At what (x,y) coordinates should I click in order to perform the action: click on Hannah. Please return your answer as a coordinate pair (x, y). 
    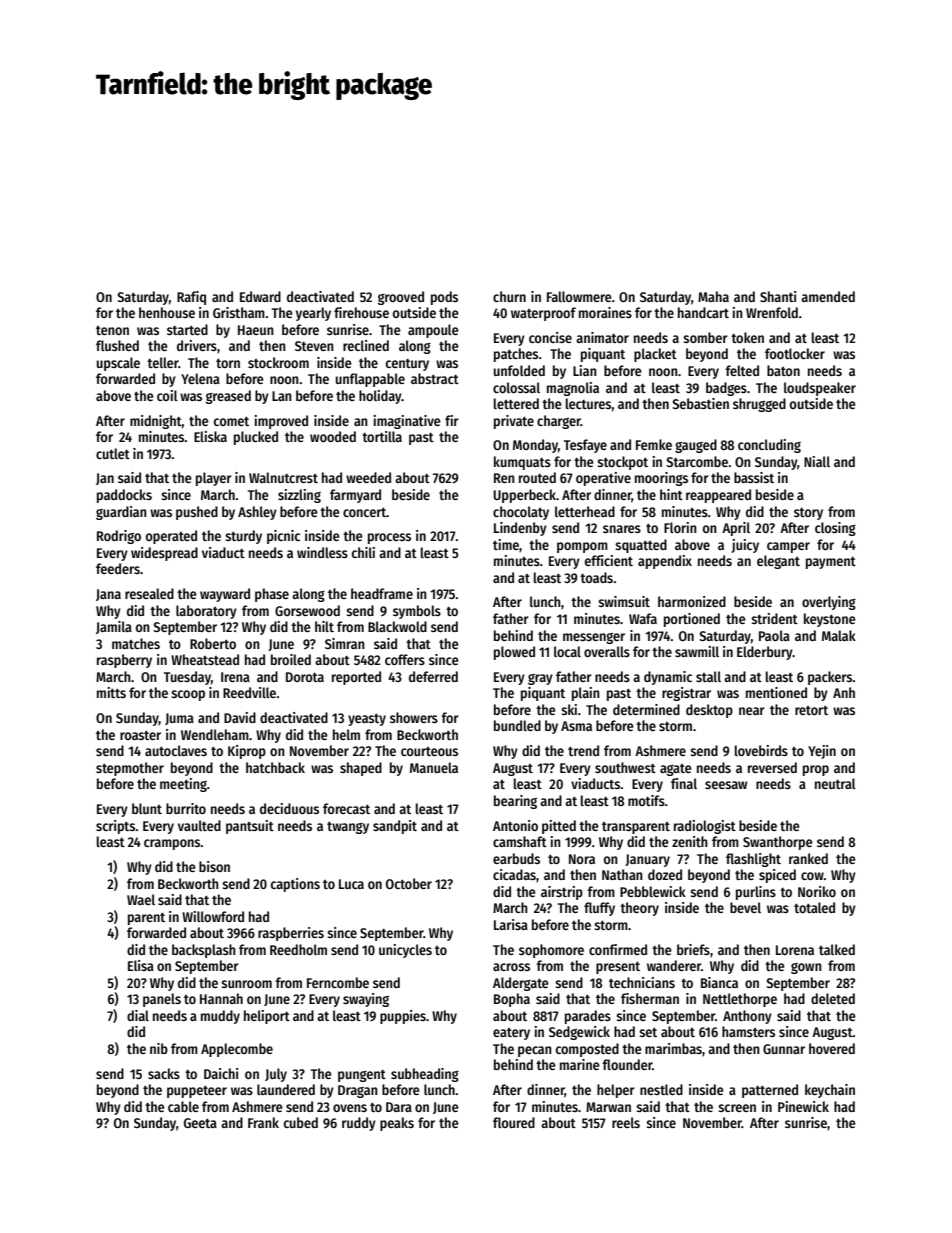
    Looking at the image, I should click on (221, 998).
